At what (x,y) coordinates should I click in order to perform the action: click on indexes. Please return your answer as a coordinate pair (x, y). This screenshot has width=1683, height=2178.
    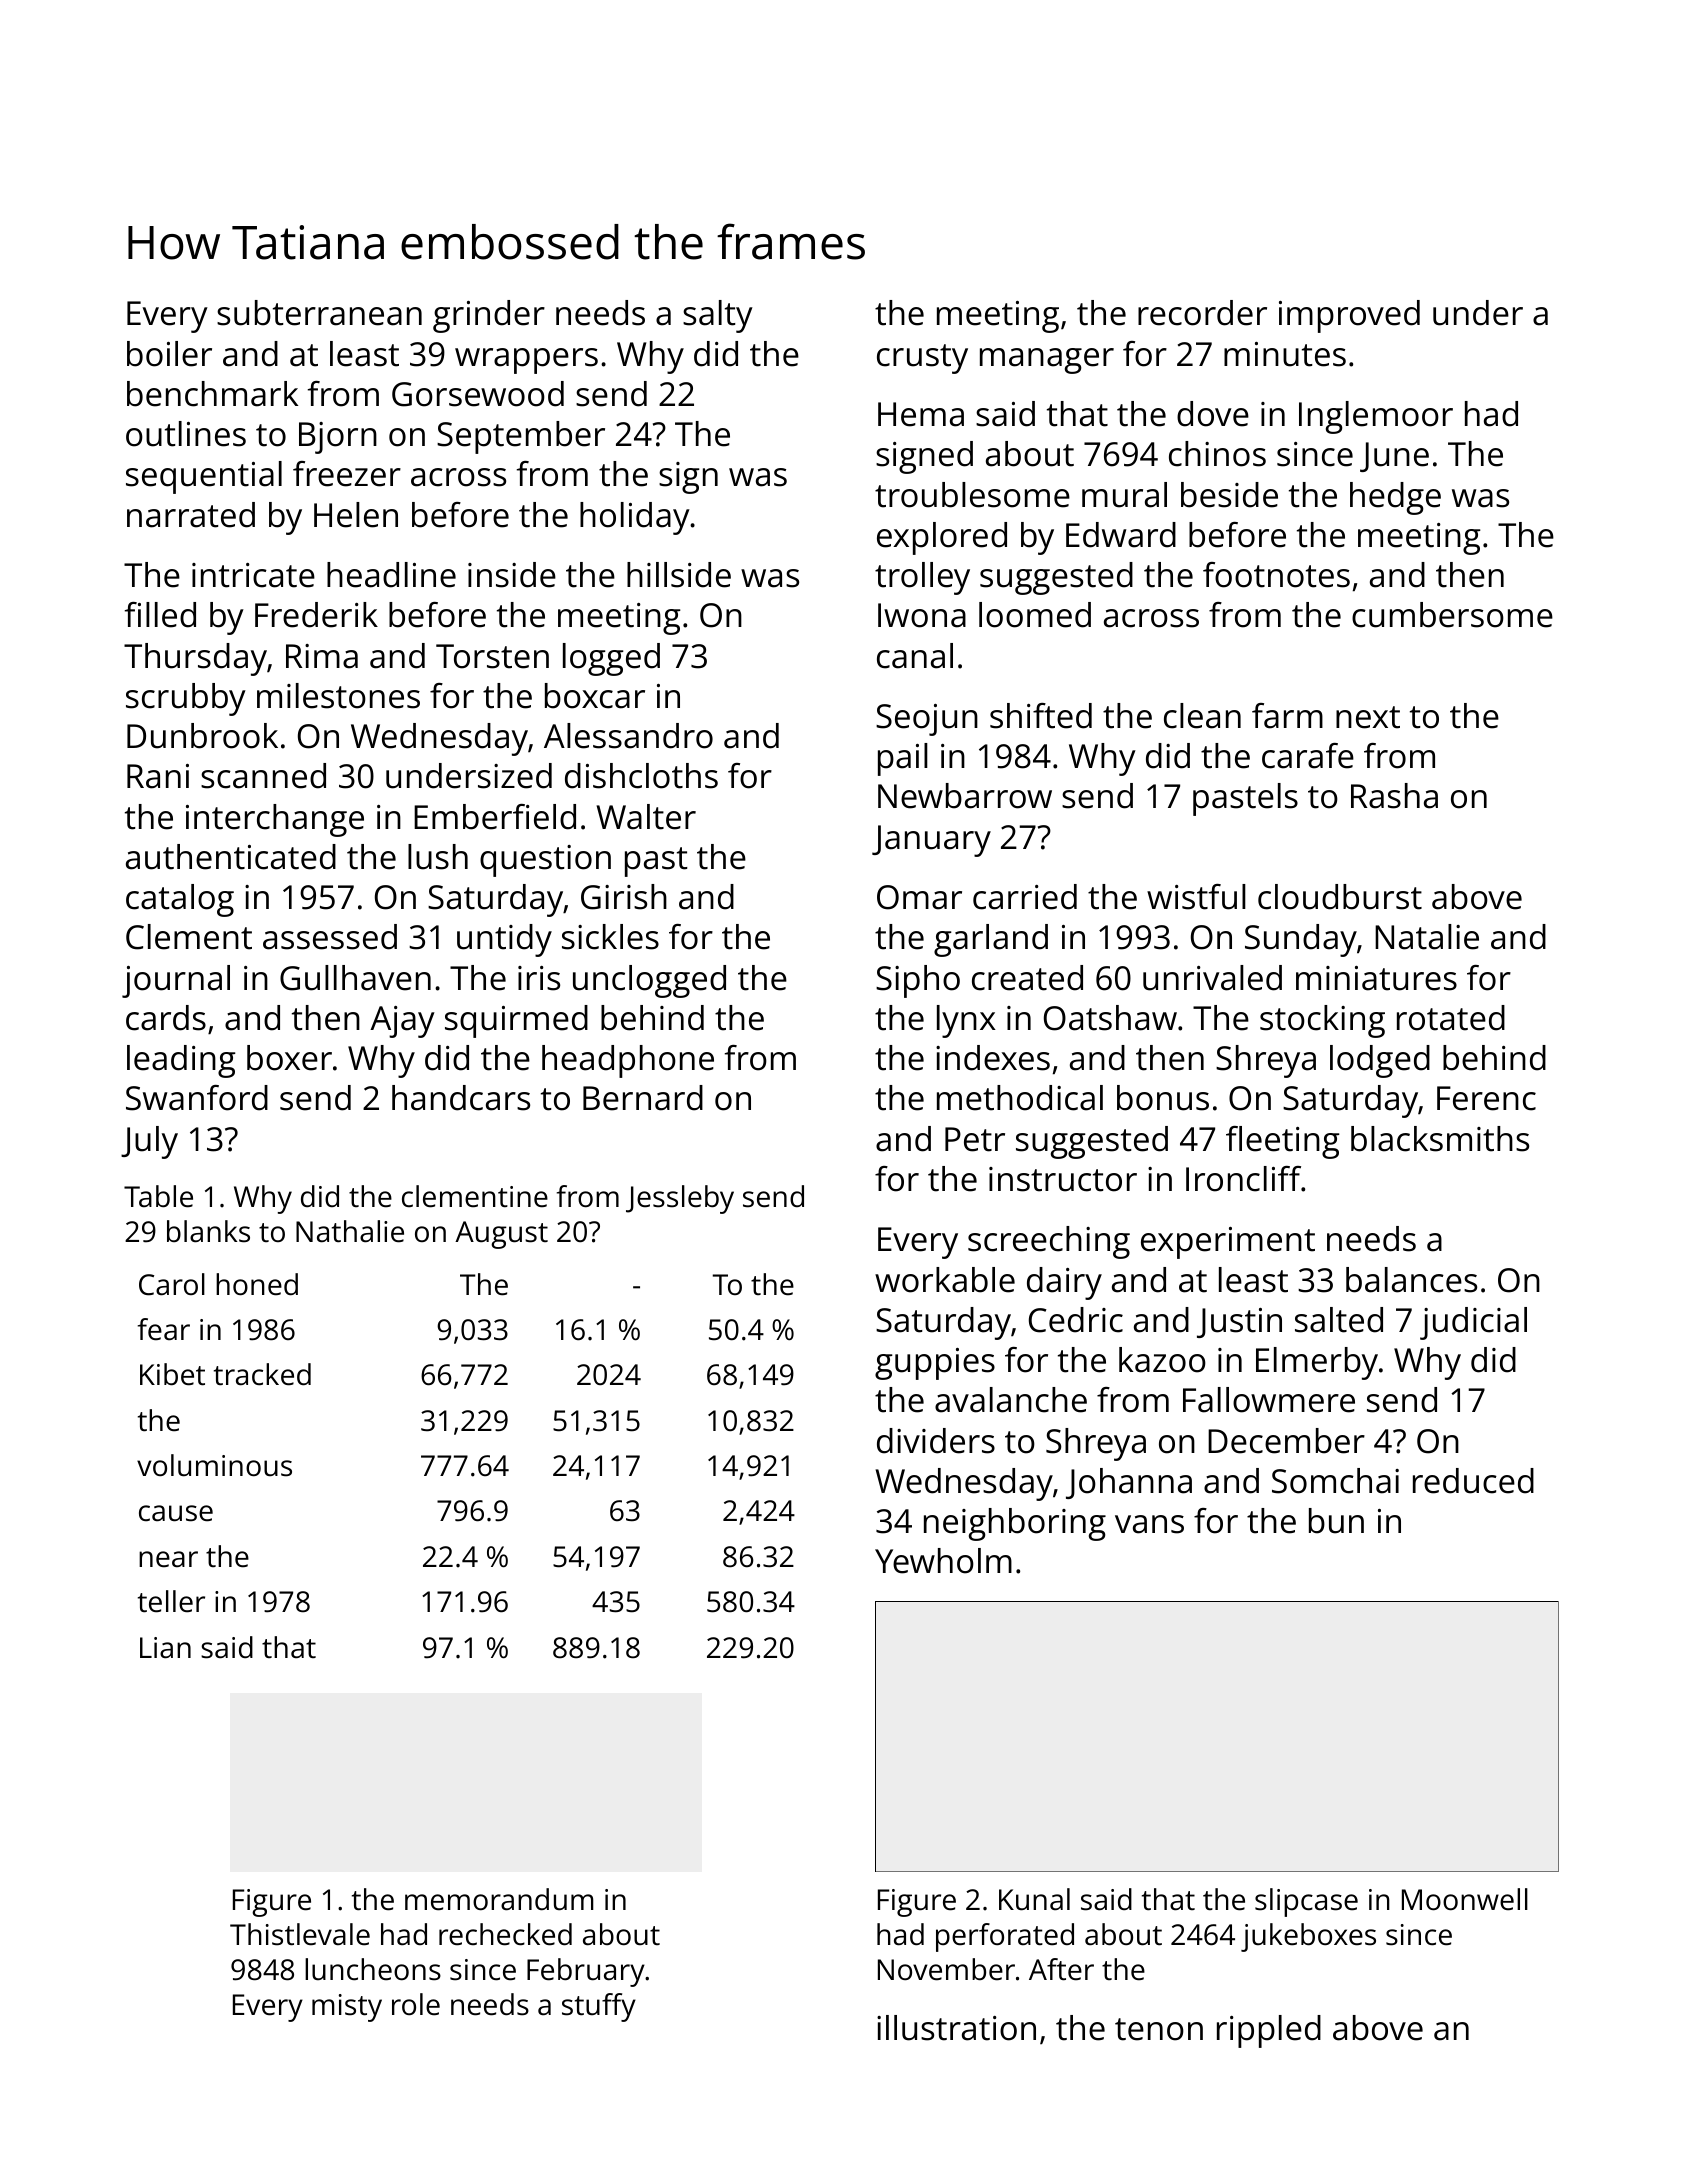
    Looking at the image, I should click on (993, 1058).
